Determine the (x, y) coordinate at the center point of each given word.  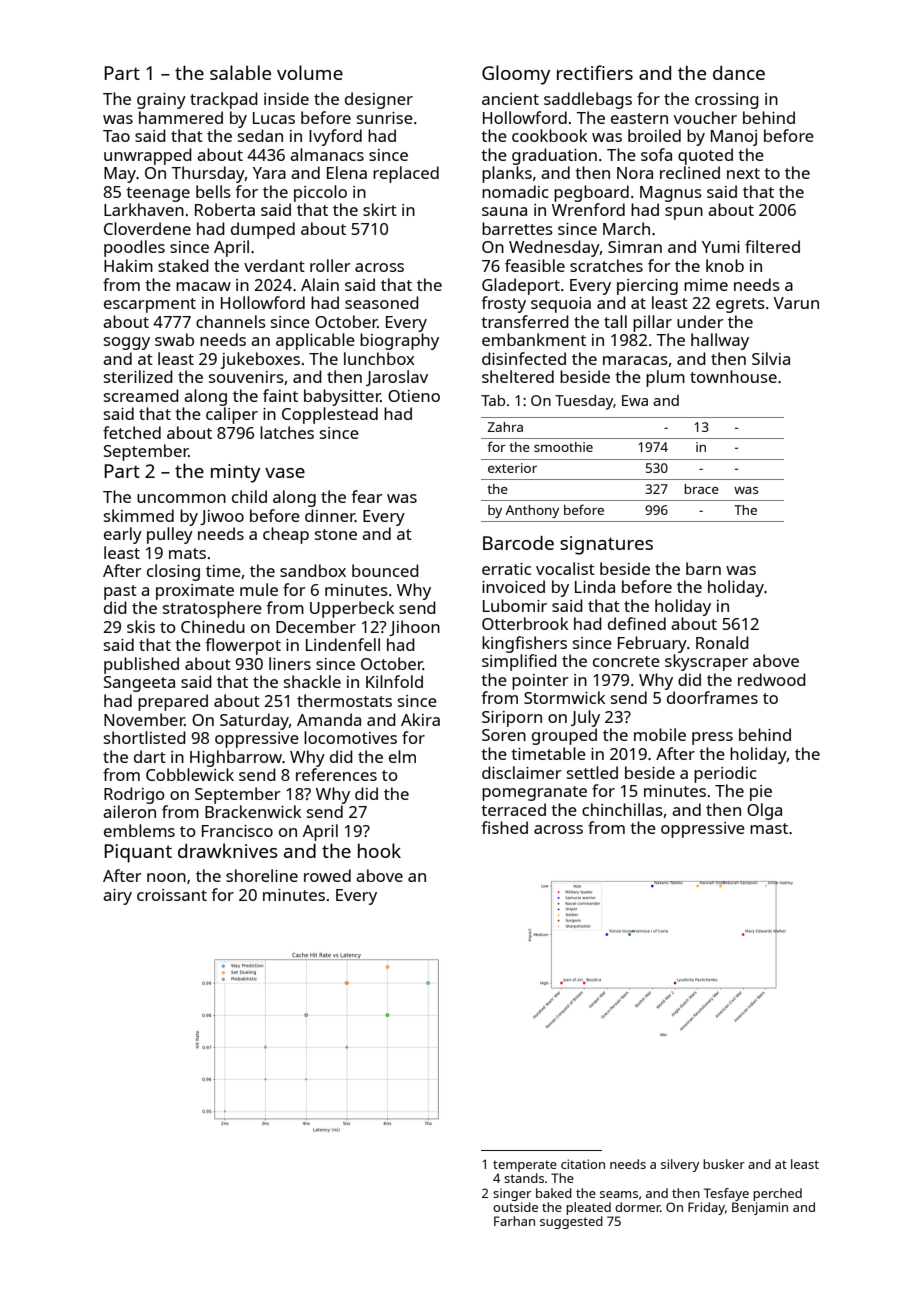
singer (512, 1194)
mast (769, 828)
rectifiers (595, 72)
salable (240, 72)
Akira (420, 719)
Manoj (734, 138)
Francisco (237, 831)
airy (117, 897)
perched (777, 1194)
